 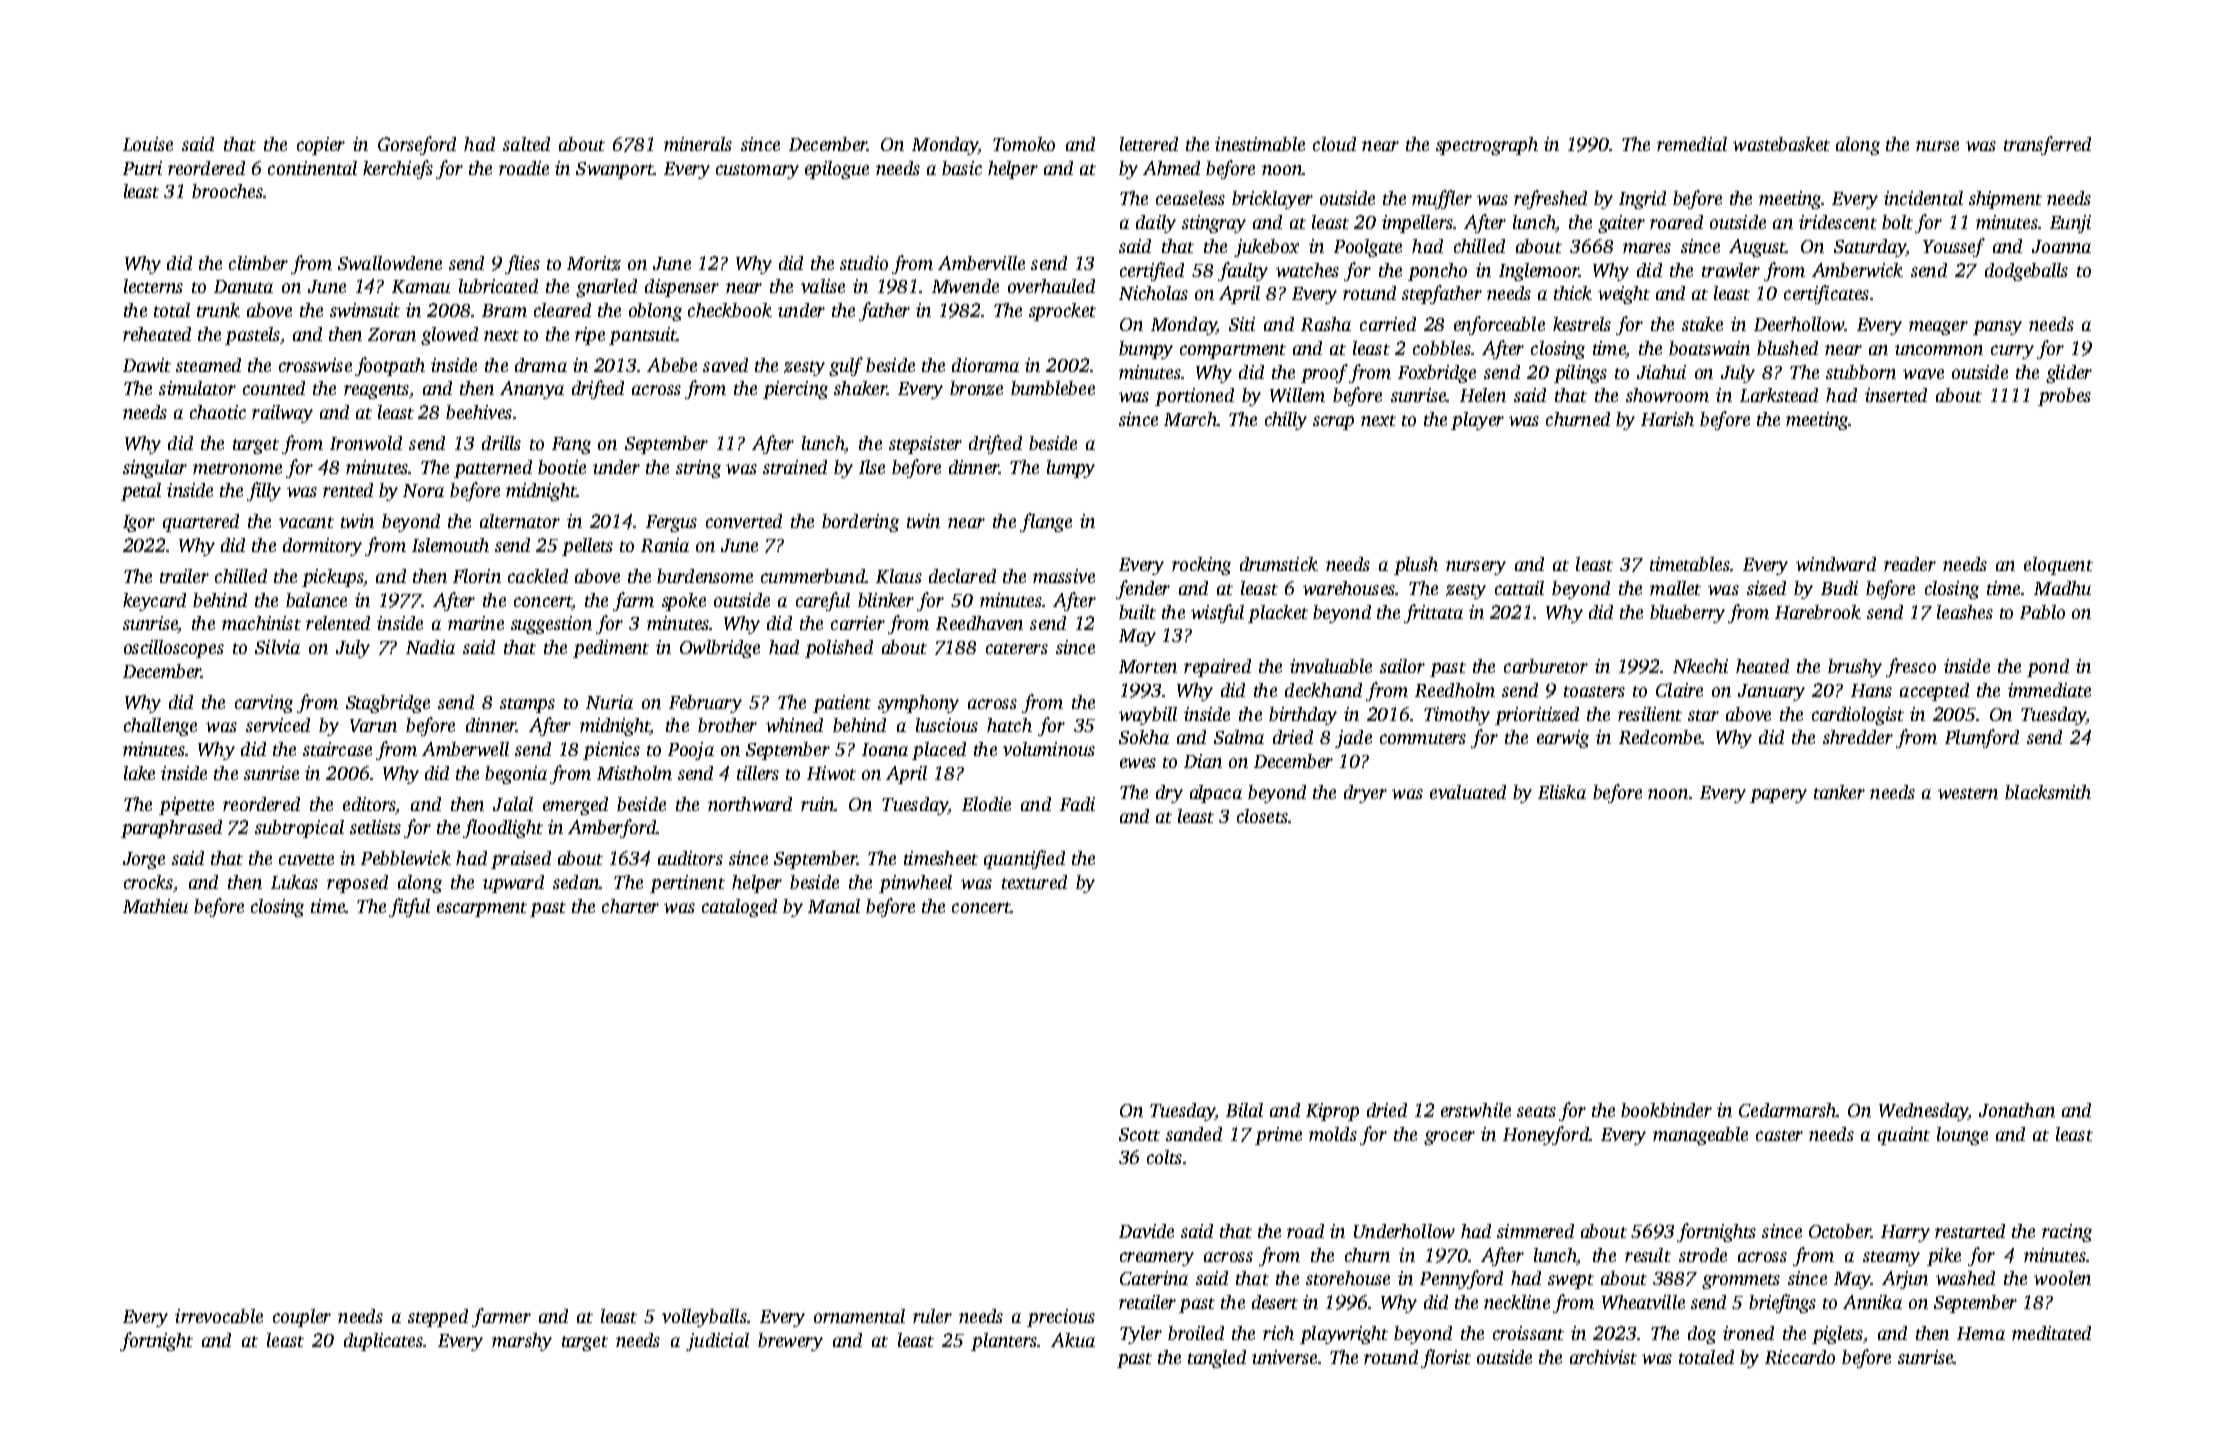 What do you see at coordinates (148, 144) in the screenshot?
I see `Louise` at bounding box center [148, 144].
